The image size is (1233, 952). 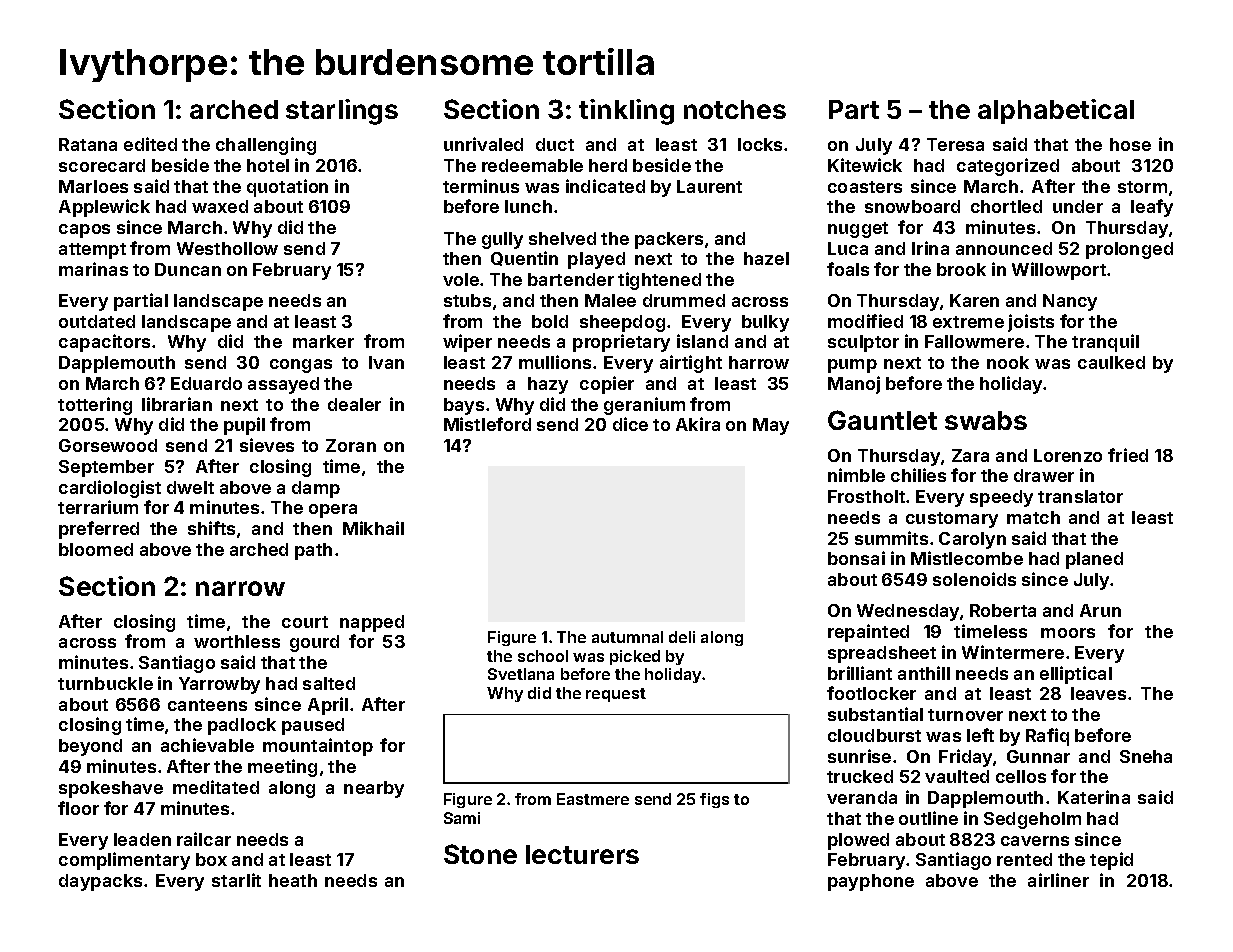 What do you see at coordinates (487, 424) in the screenshot?
I see `Mistleford` at bounding box center [487, 424].
